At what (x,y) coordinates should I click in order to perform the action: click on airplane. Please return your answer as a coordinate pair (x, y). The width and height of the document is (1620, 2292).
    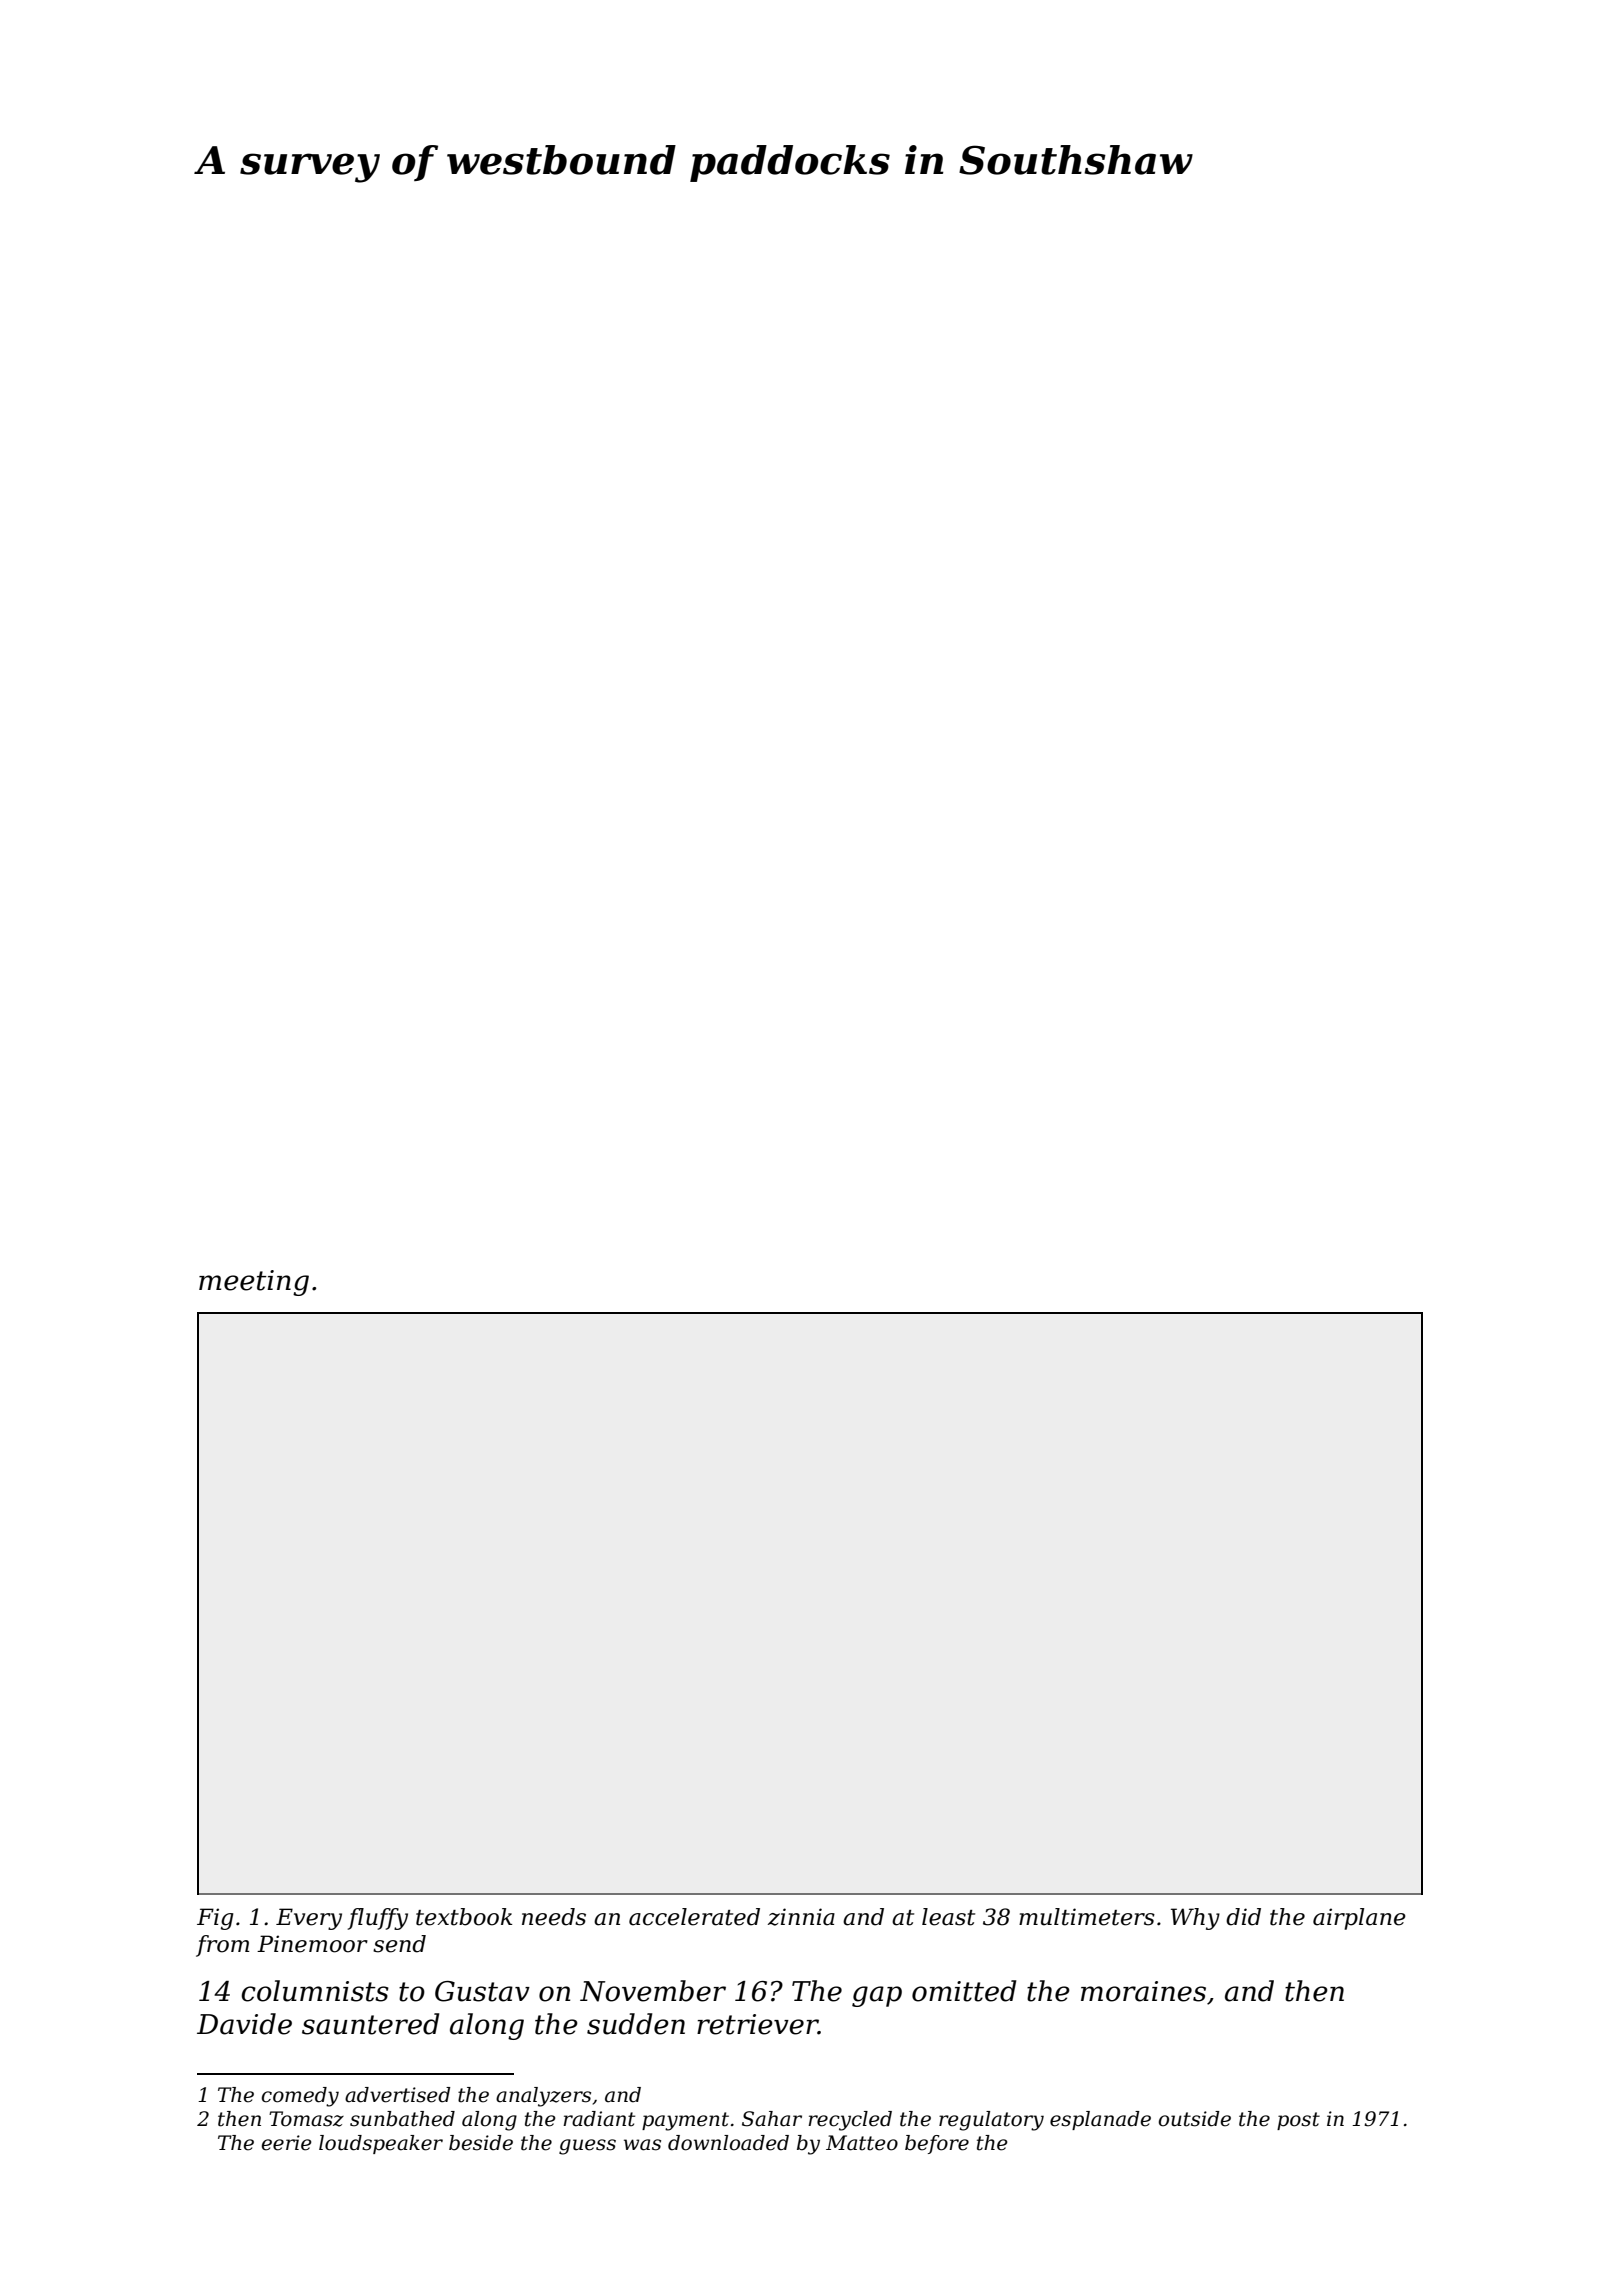
    Looking at the image, I should click on (1359, 1919).
